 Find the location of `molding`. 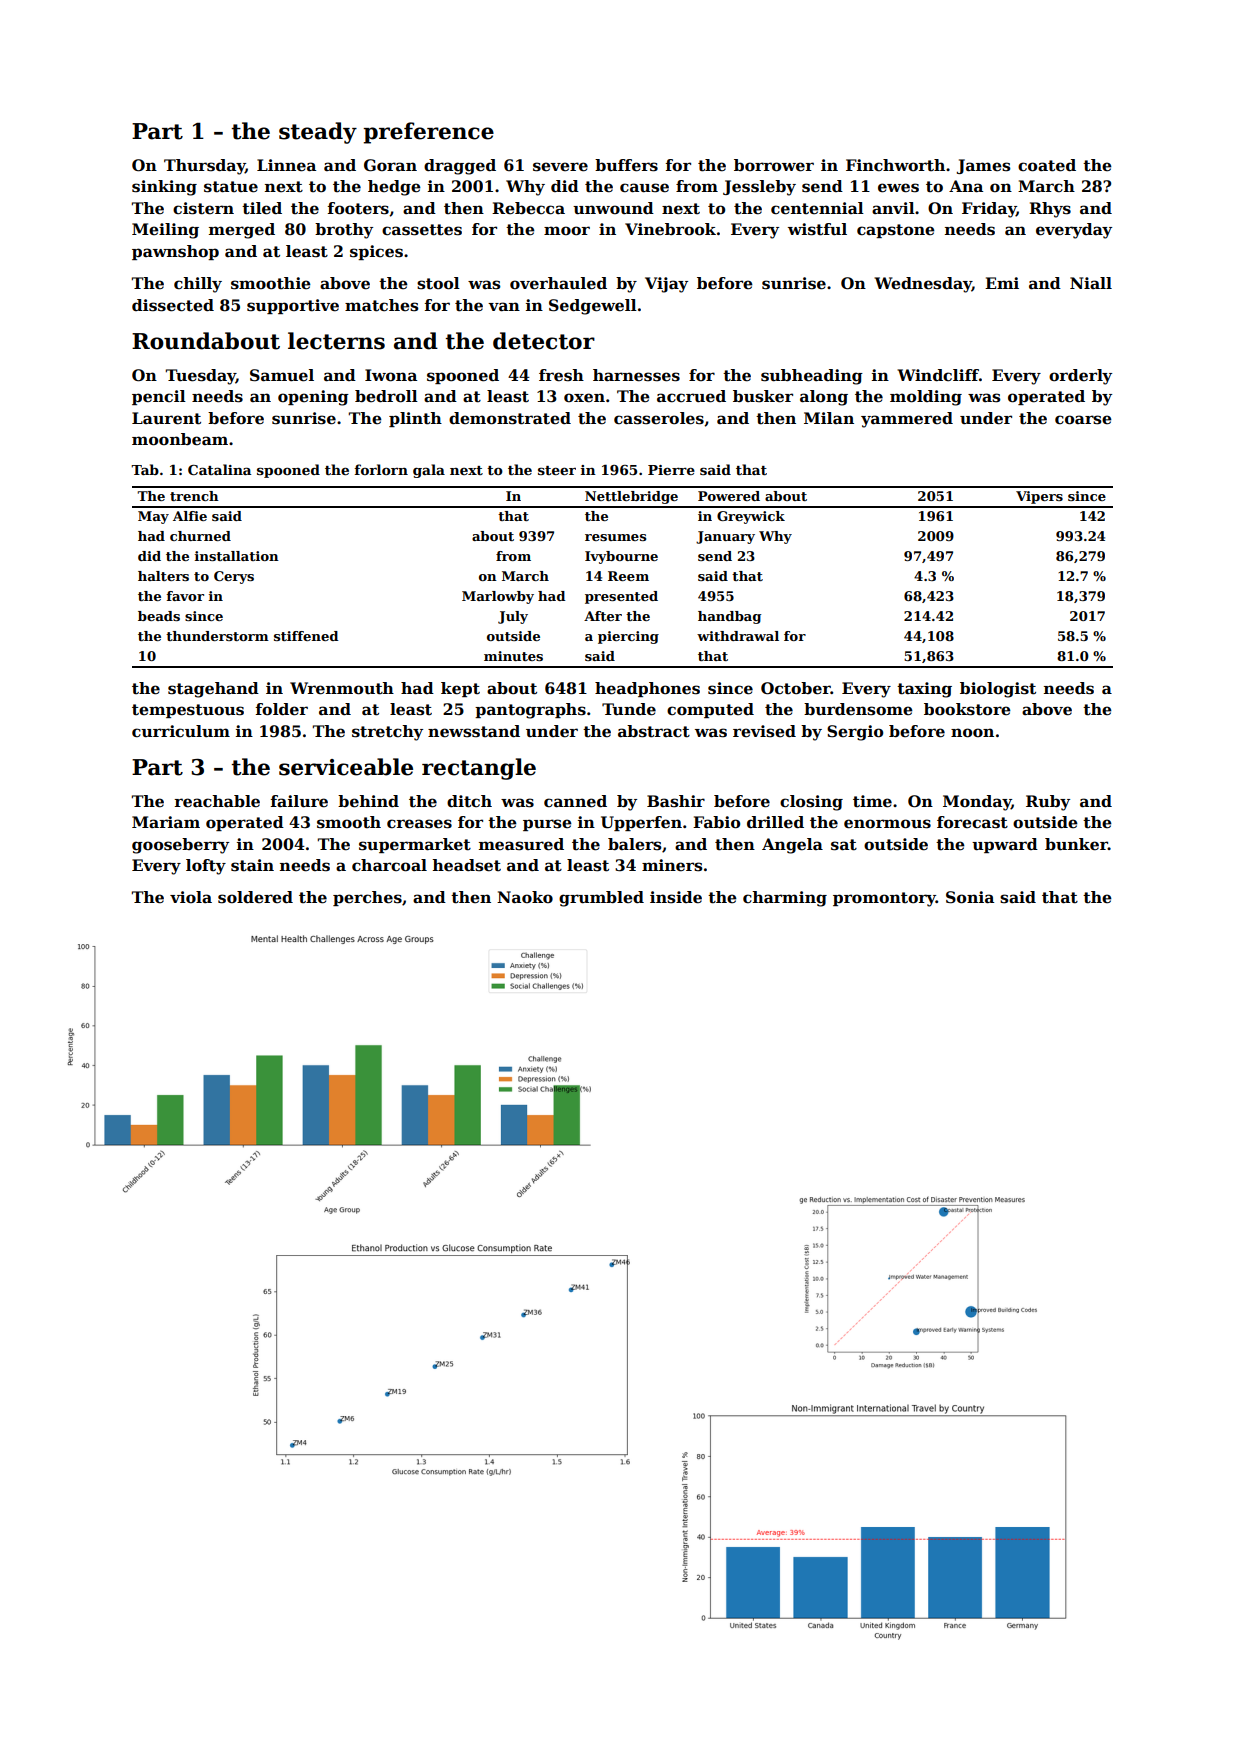

molding is located at coordinates (926, 398).
